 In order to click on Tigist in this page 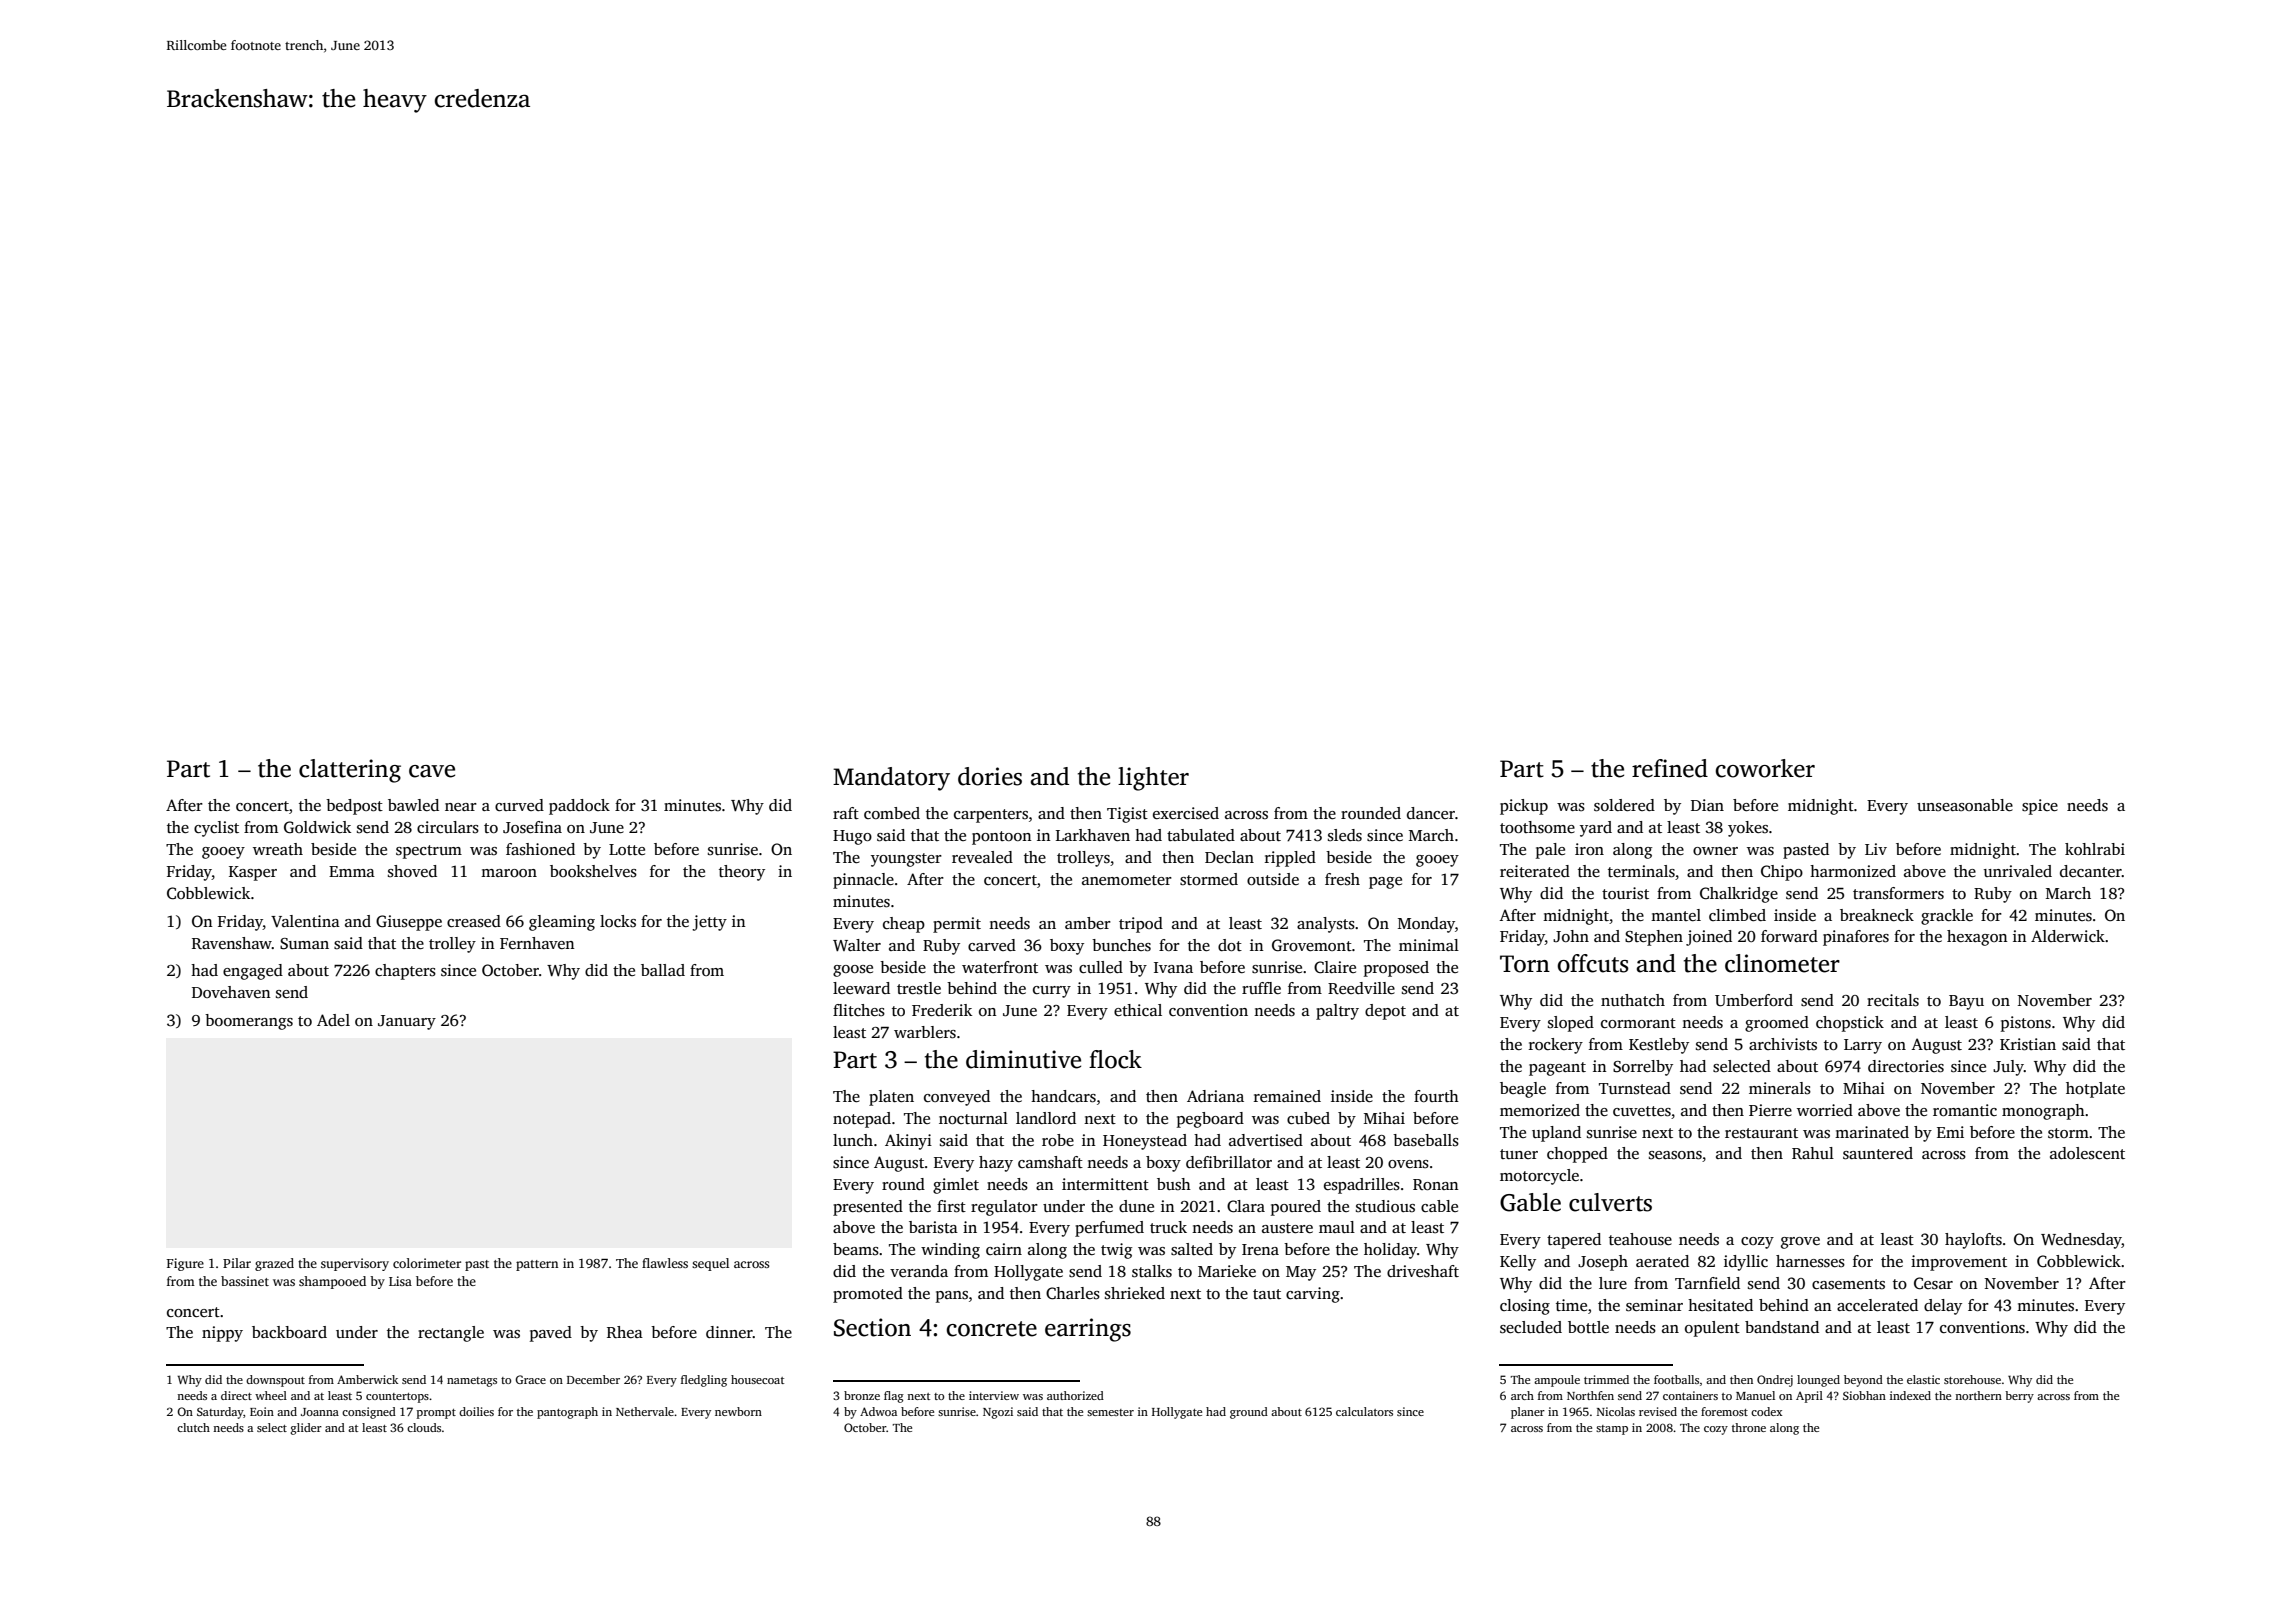, I will do `click(1127, 815)`.
